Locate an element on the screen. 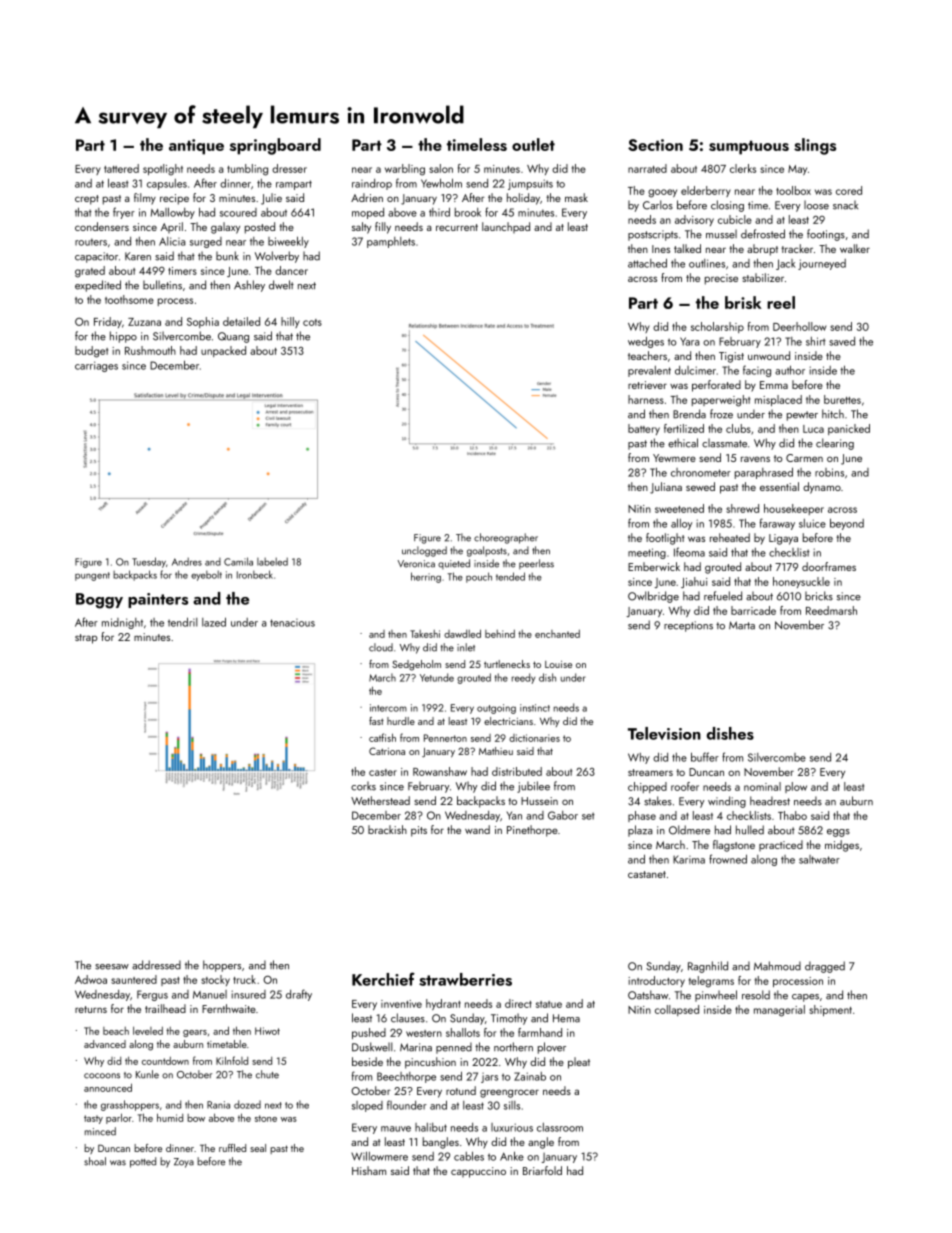 The height and width of the screenshot is (1233, 952). unclogged is located at coordinates (424, 551).
